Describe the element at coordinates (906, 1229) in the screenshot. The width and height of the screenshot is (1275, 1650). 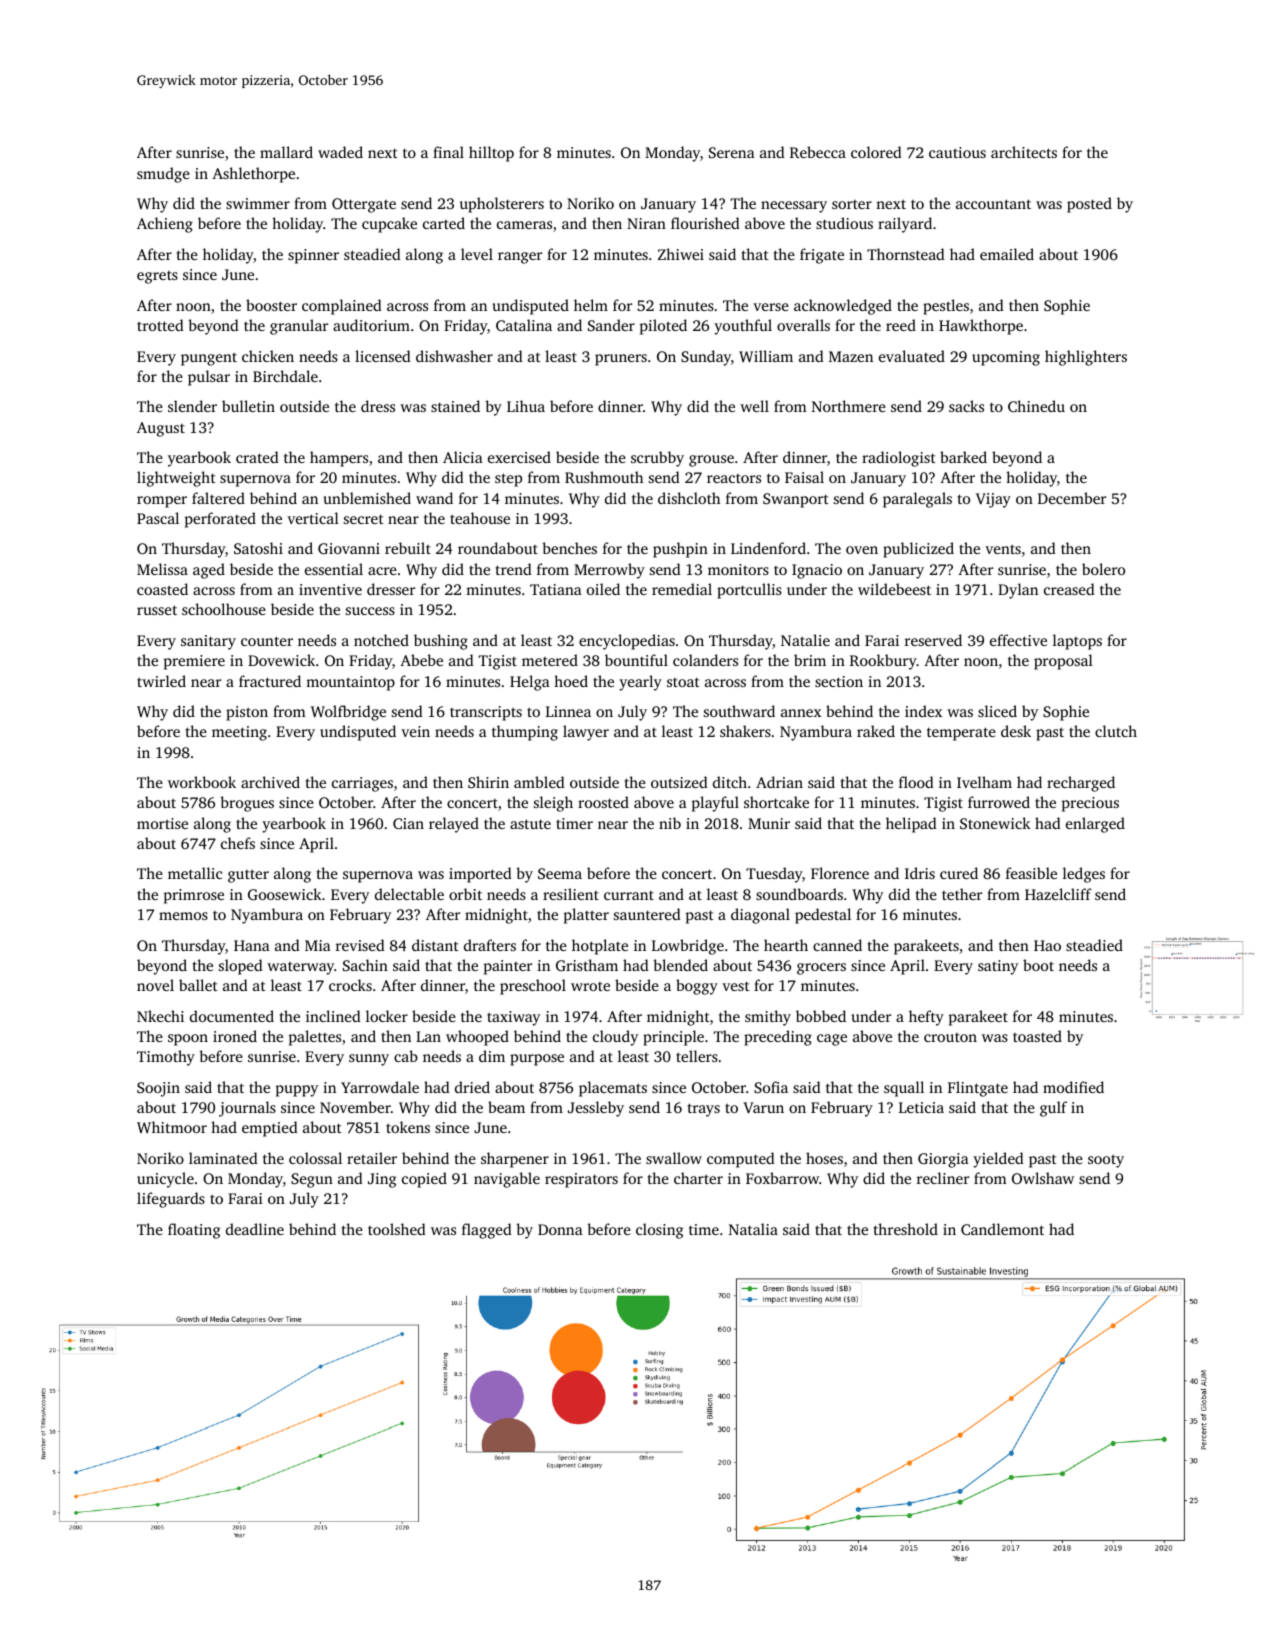
I see `threshold` at that location.
